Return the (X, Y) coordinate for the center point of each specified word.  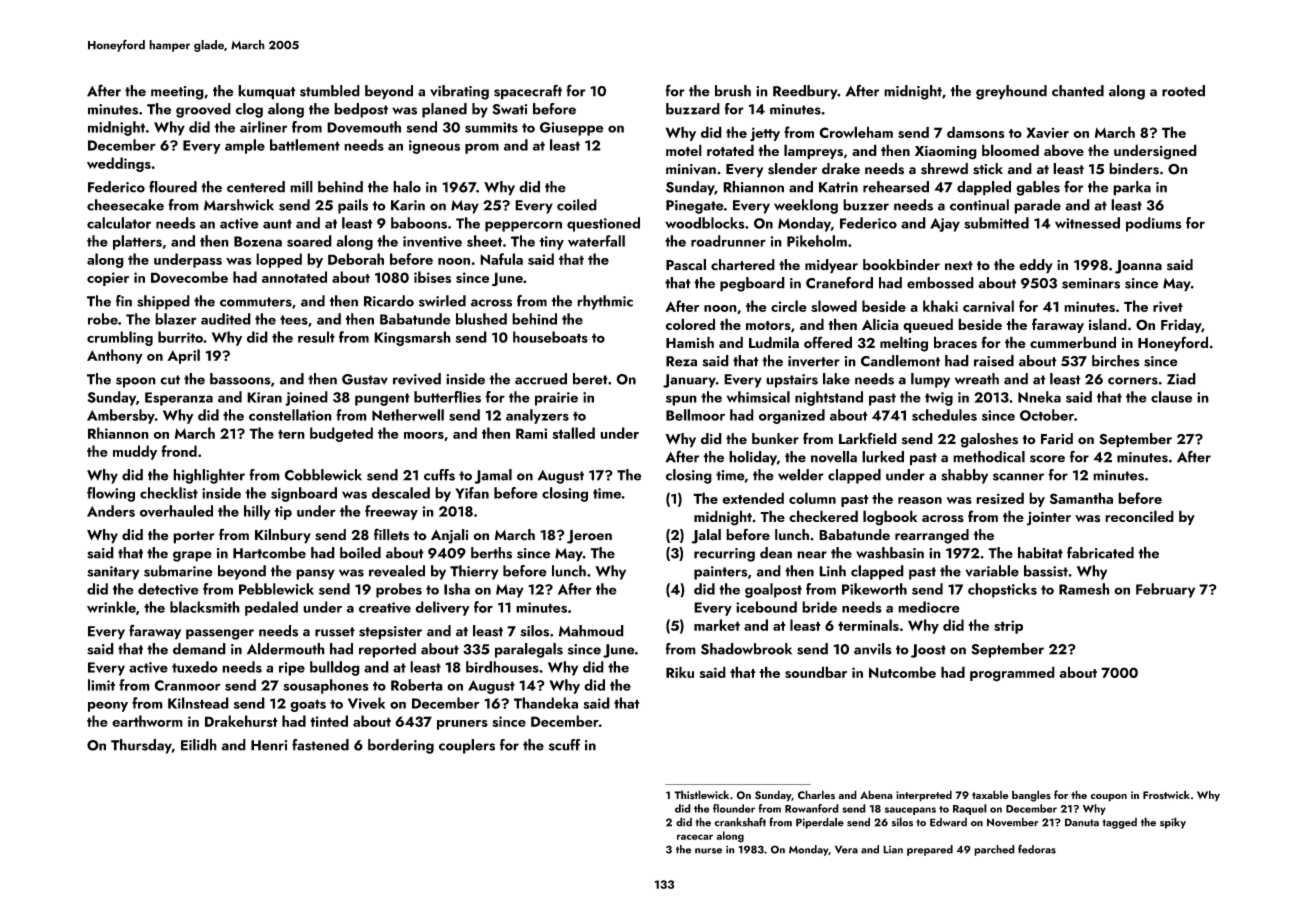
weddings (119, 164)
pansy (315, 574)
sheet (484, 241)
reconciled (1139, 516)
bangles (1031, 796)
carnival (988, 306)
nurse (708, 851)
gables (1038, 188)
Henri (269, 745)
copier (108, 279)
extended (753, 498)
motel (684, 150)
